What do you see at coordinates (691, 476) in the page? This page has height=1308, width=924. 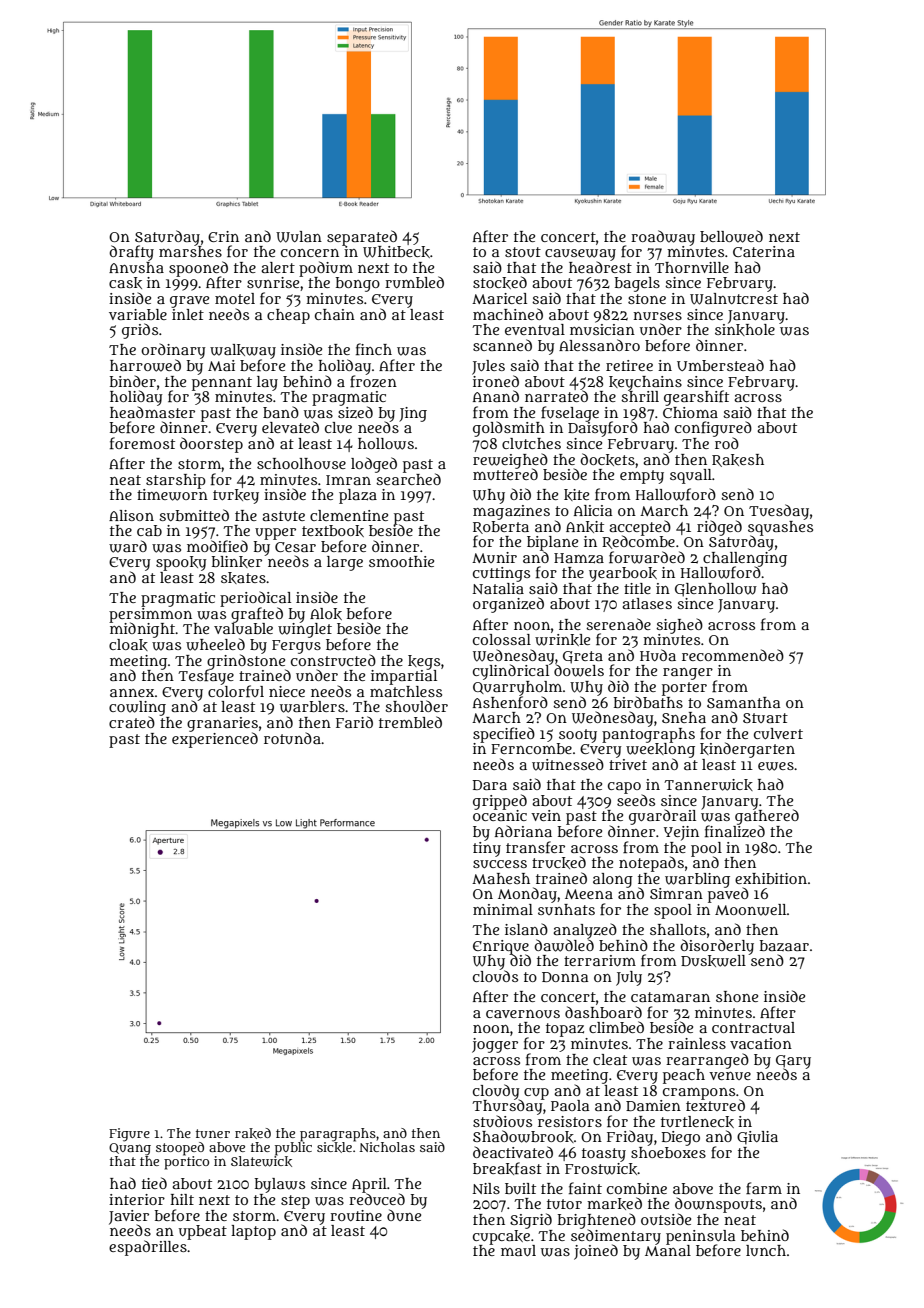 I see `squall` at bounding box center [691, 476].
